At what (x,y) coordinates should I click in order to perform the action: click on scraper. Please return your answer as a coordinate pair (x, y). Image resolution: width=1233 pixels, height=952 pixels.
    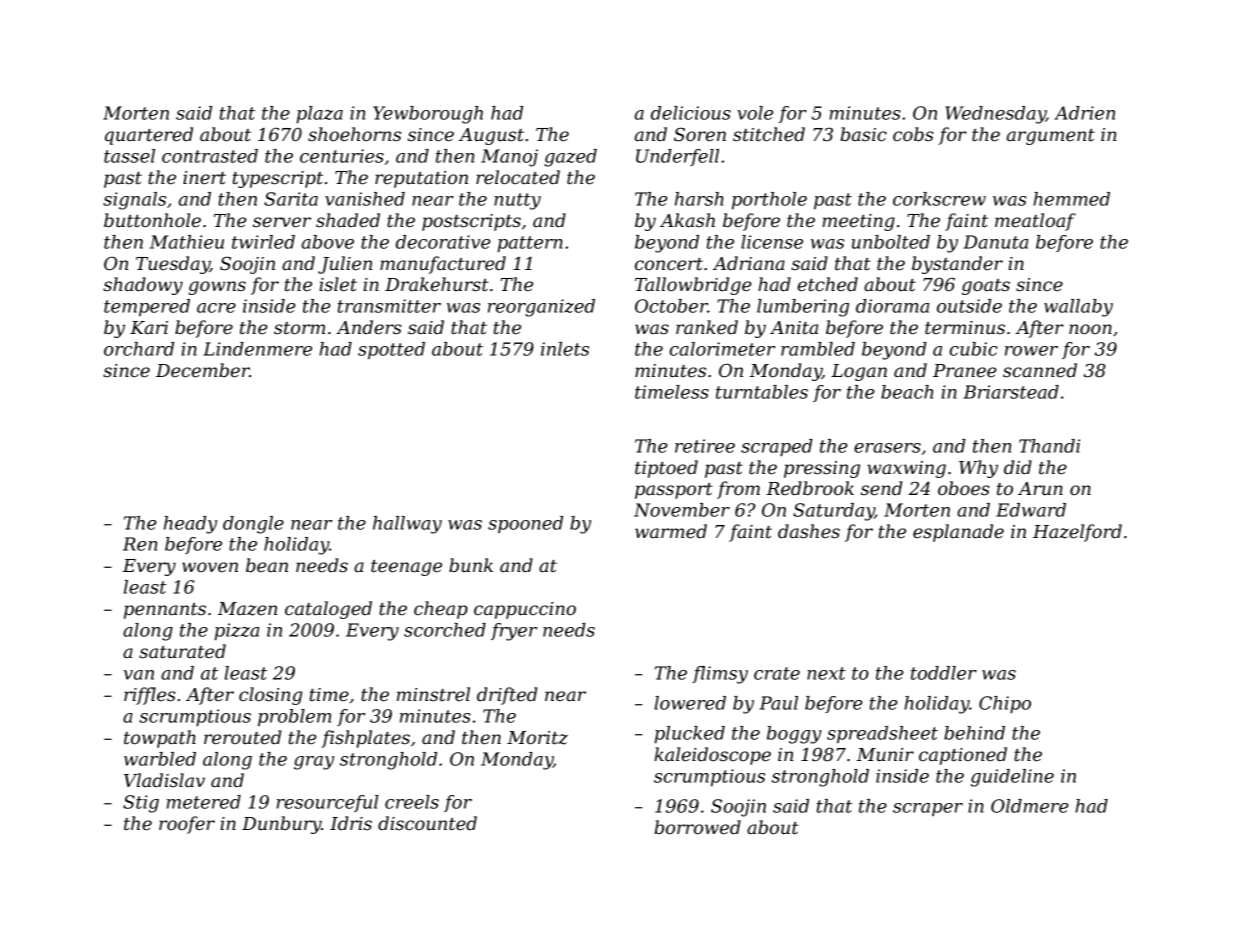
    Looking at the image, I should click on (928, 809).
